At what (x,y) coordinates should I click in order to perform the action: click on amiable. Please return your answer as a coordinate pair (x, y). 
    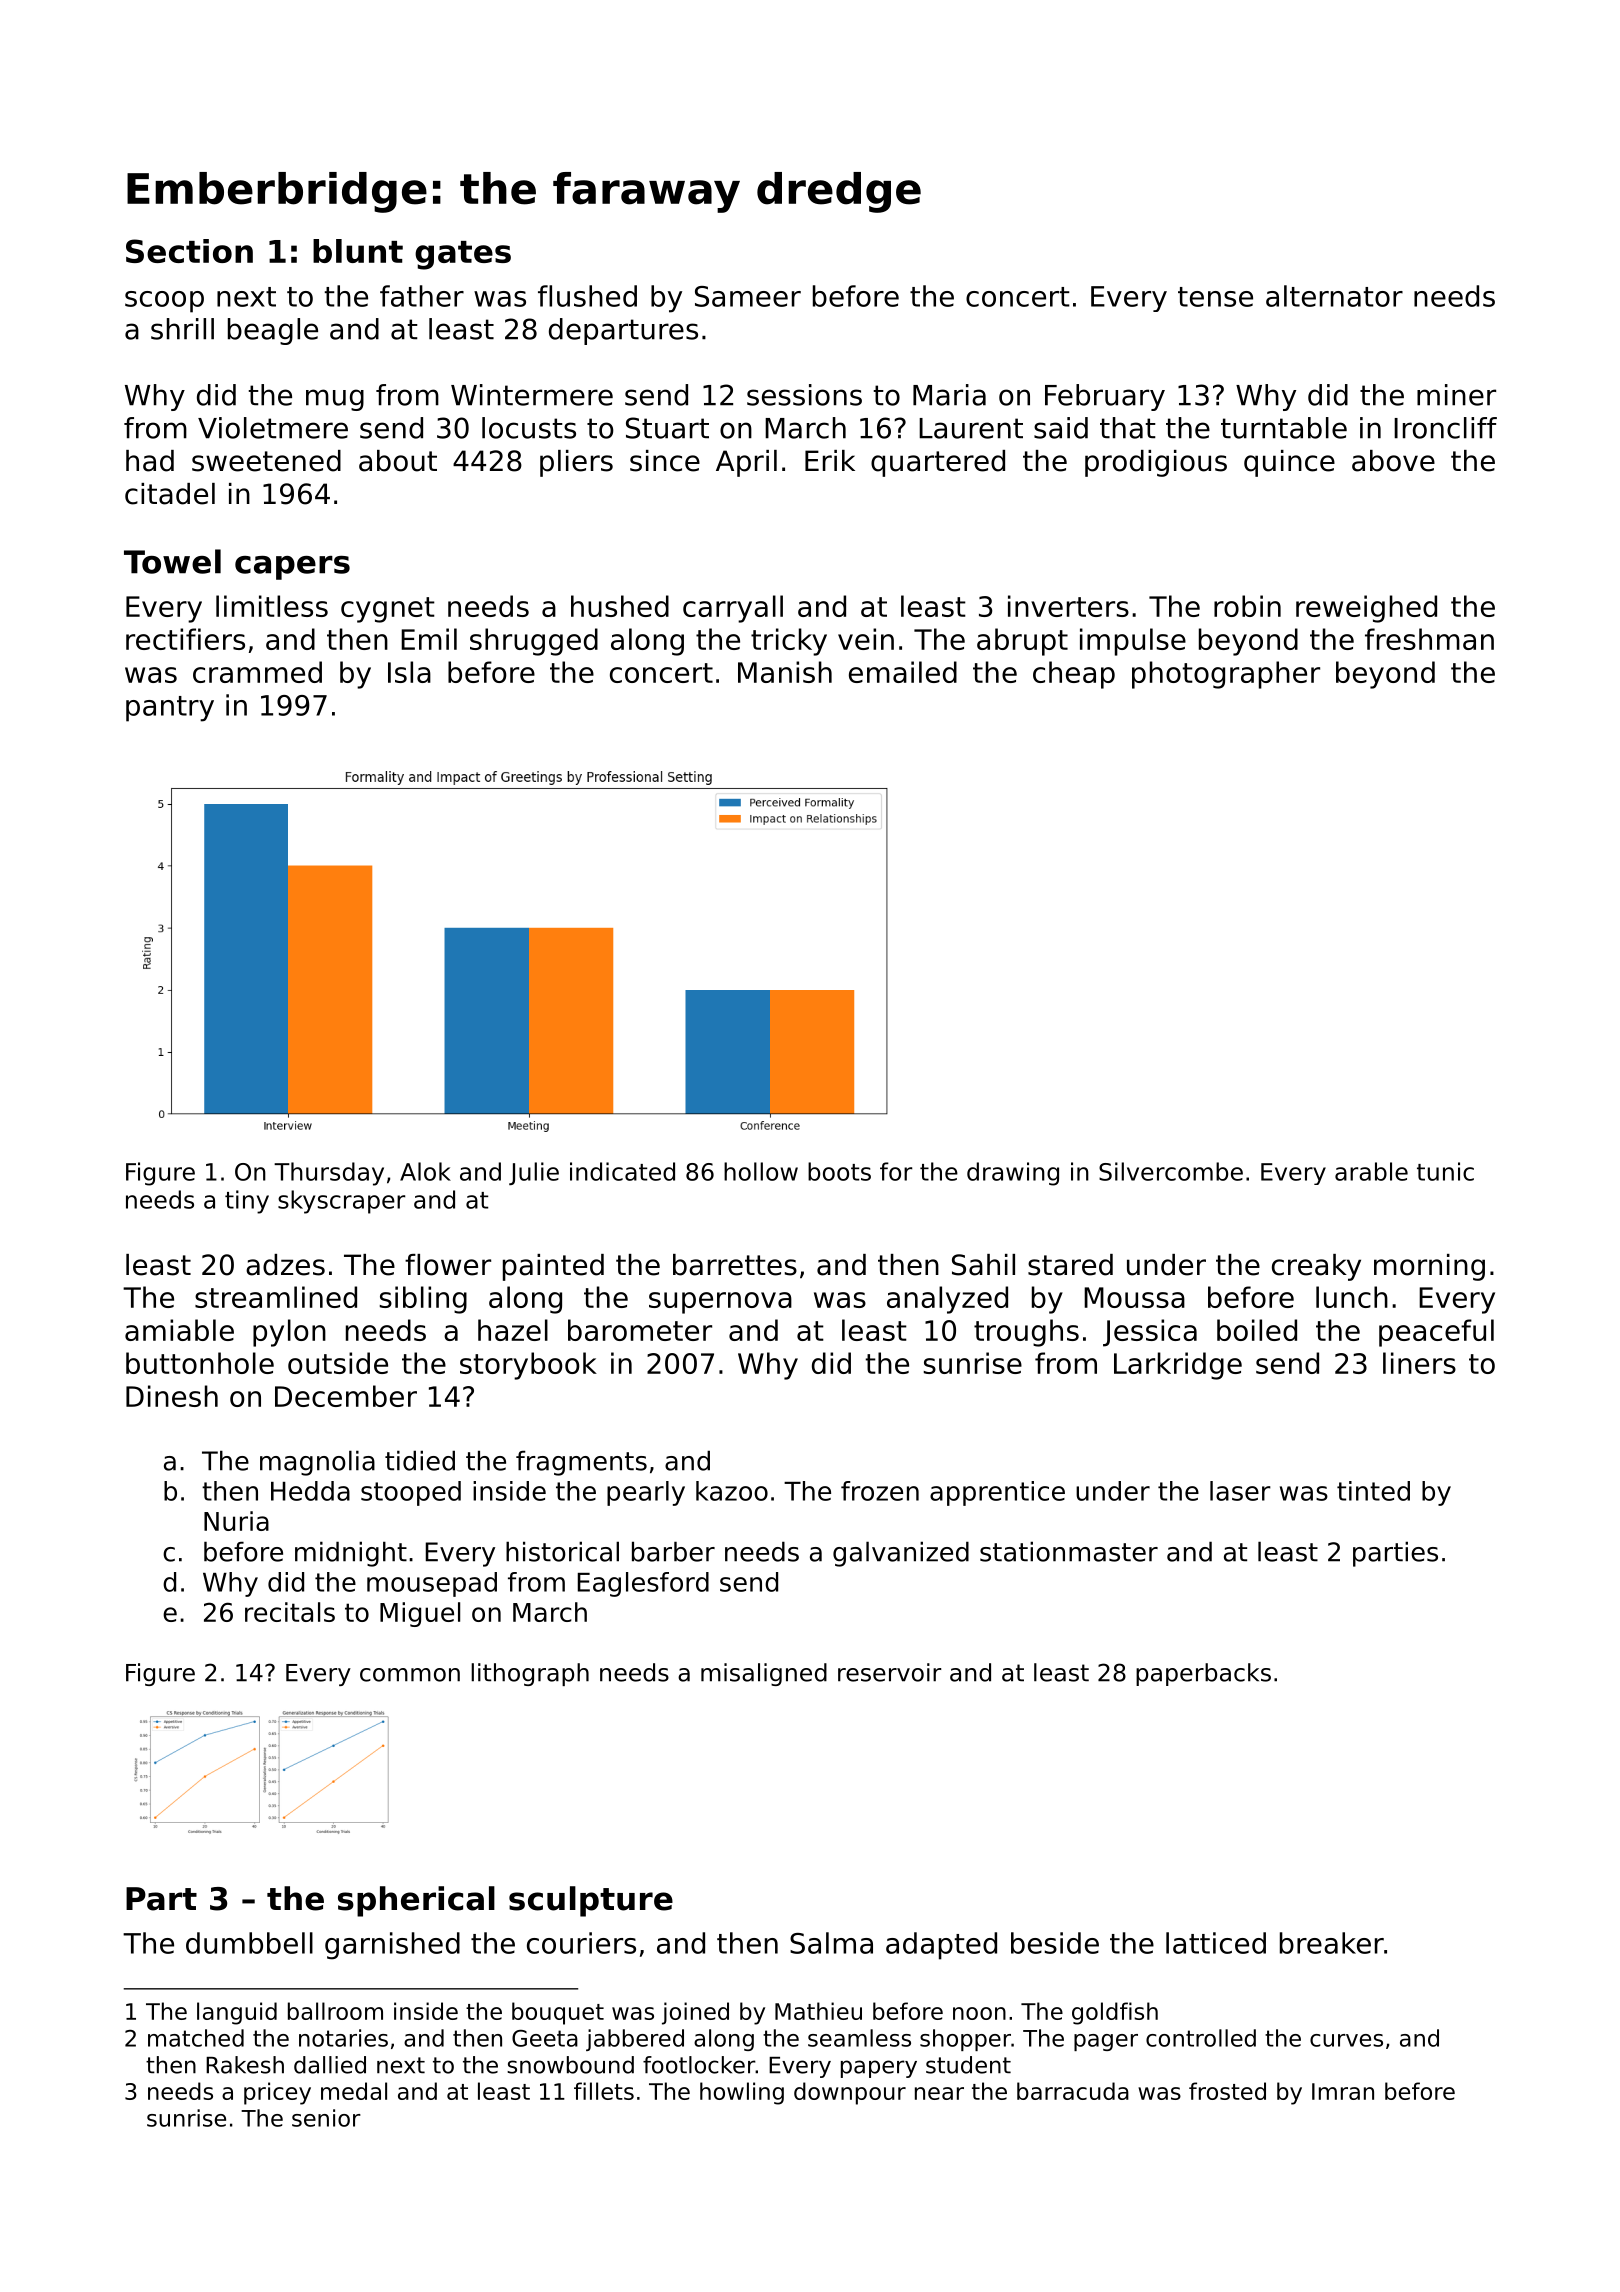
    Looking at the image, I should click on (179, 1330).
